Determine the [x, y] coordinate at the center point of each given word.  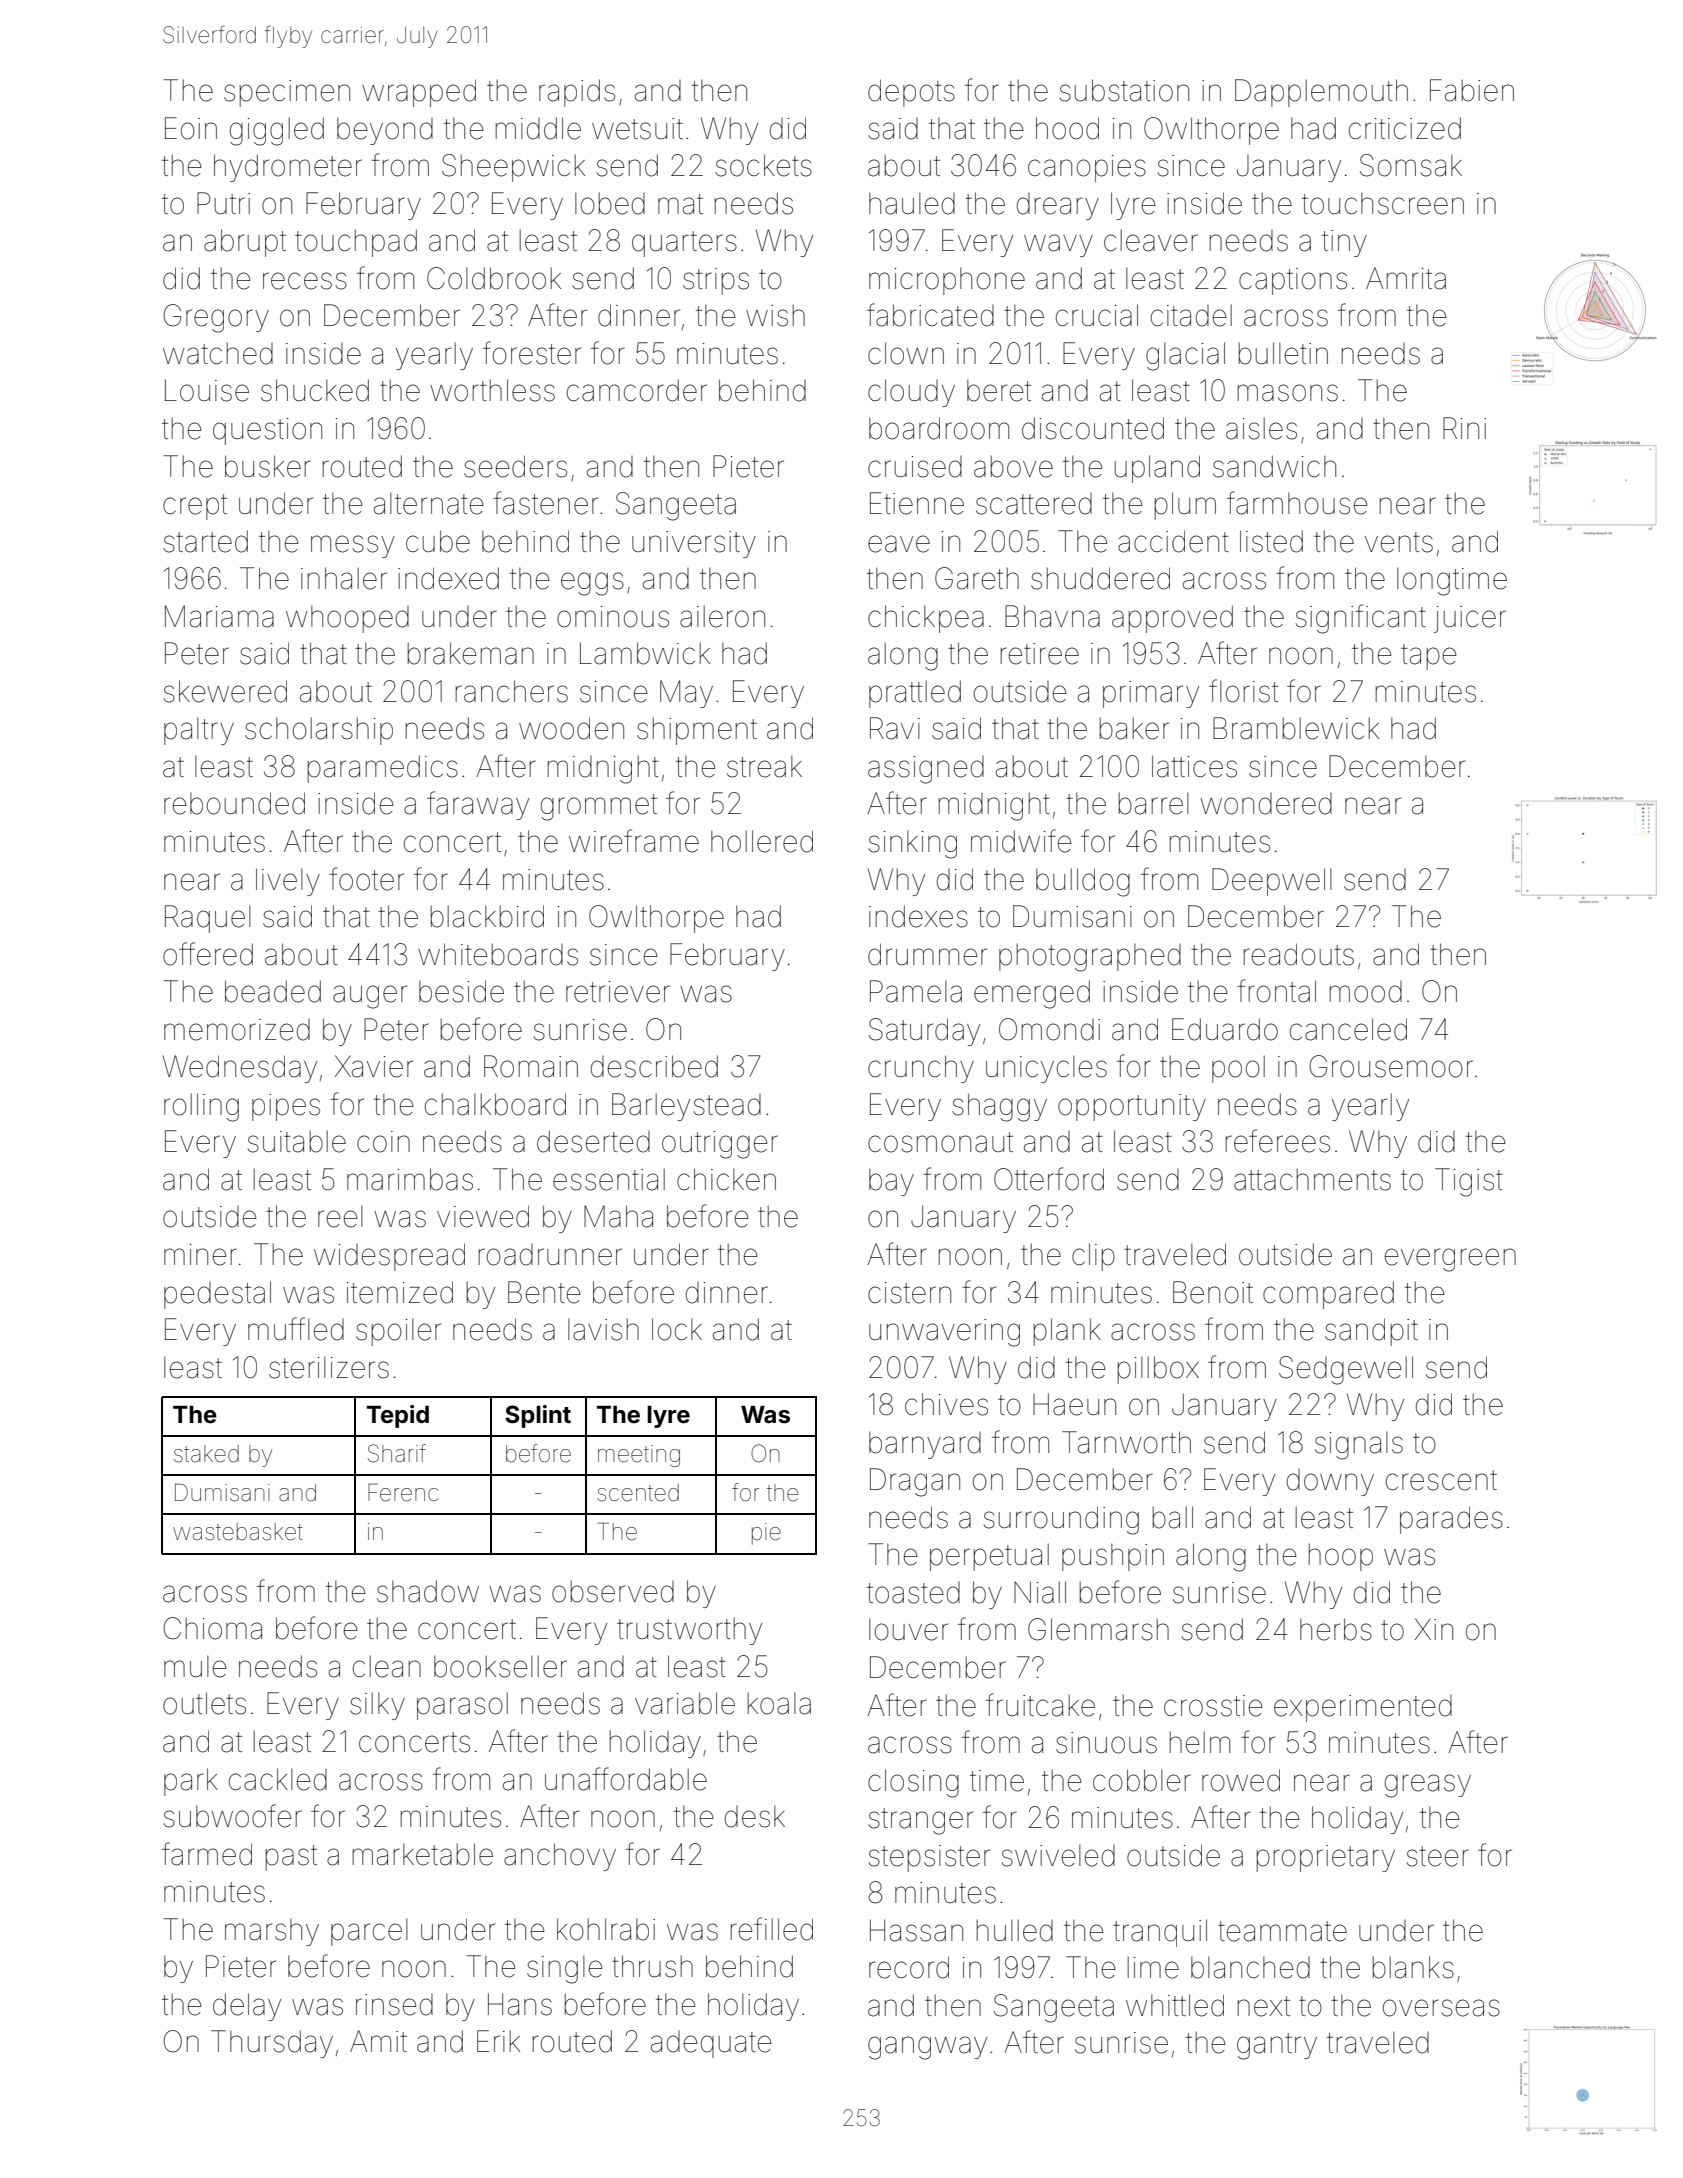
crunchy [921, 1069]
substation [1124, 90]
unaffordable [626, 1779]
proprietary [1326, 1858]
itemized [400, 1292]
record [909, 1967]
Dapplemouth [1321, 93]
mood [1366, 992]
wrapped [419, 93]
